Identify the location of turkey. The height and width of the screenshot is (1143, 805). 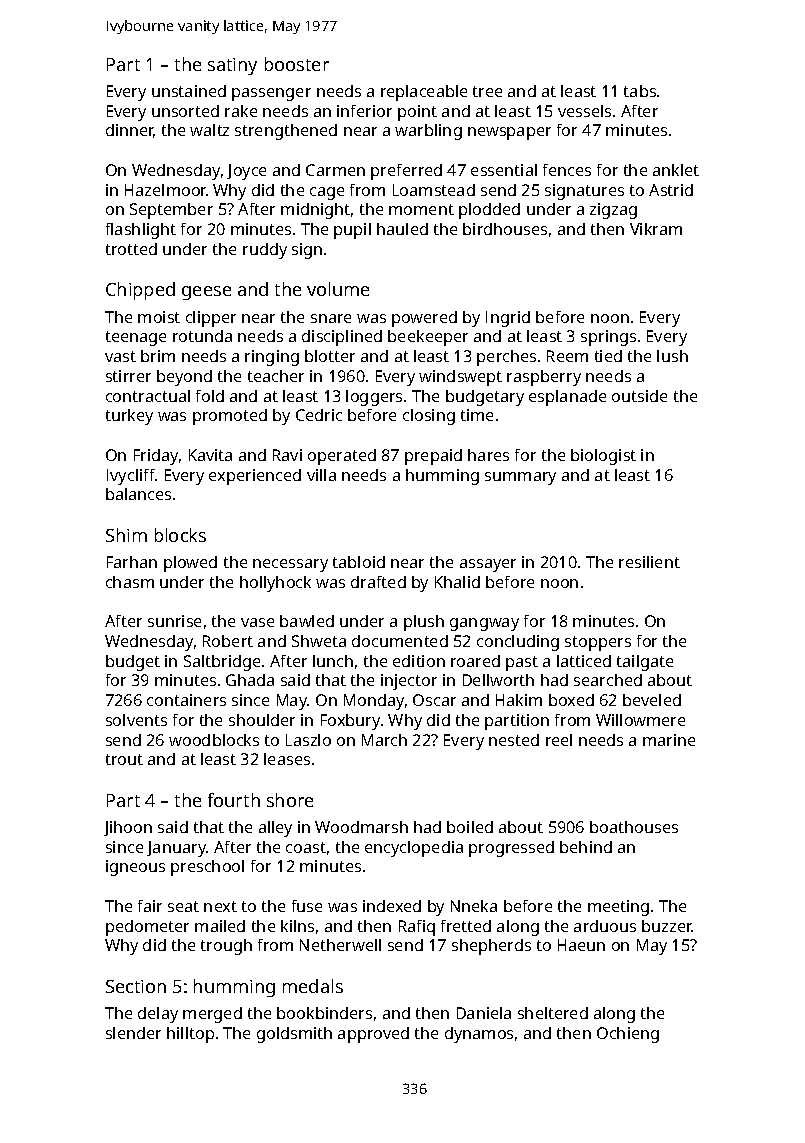
(129, 417).
